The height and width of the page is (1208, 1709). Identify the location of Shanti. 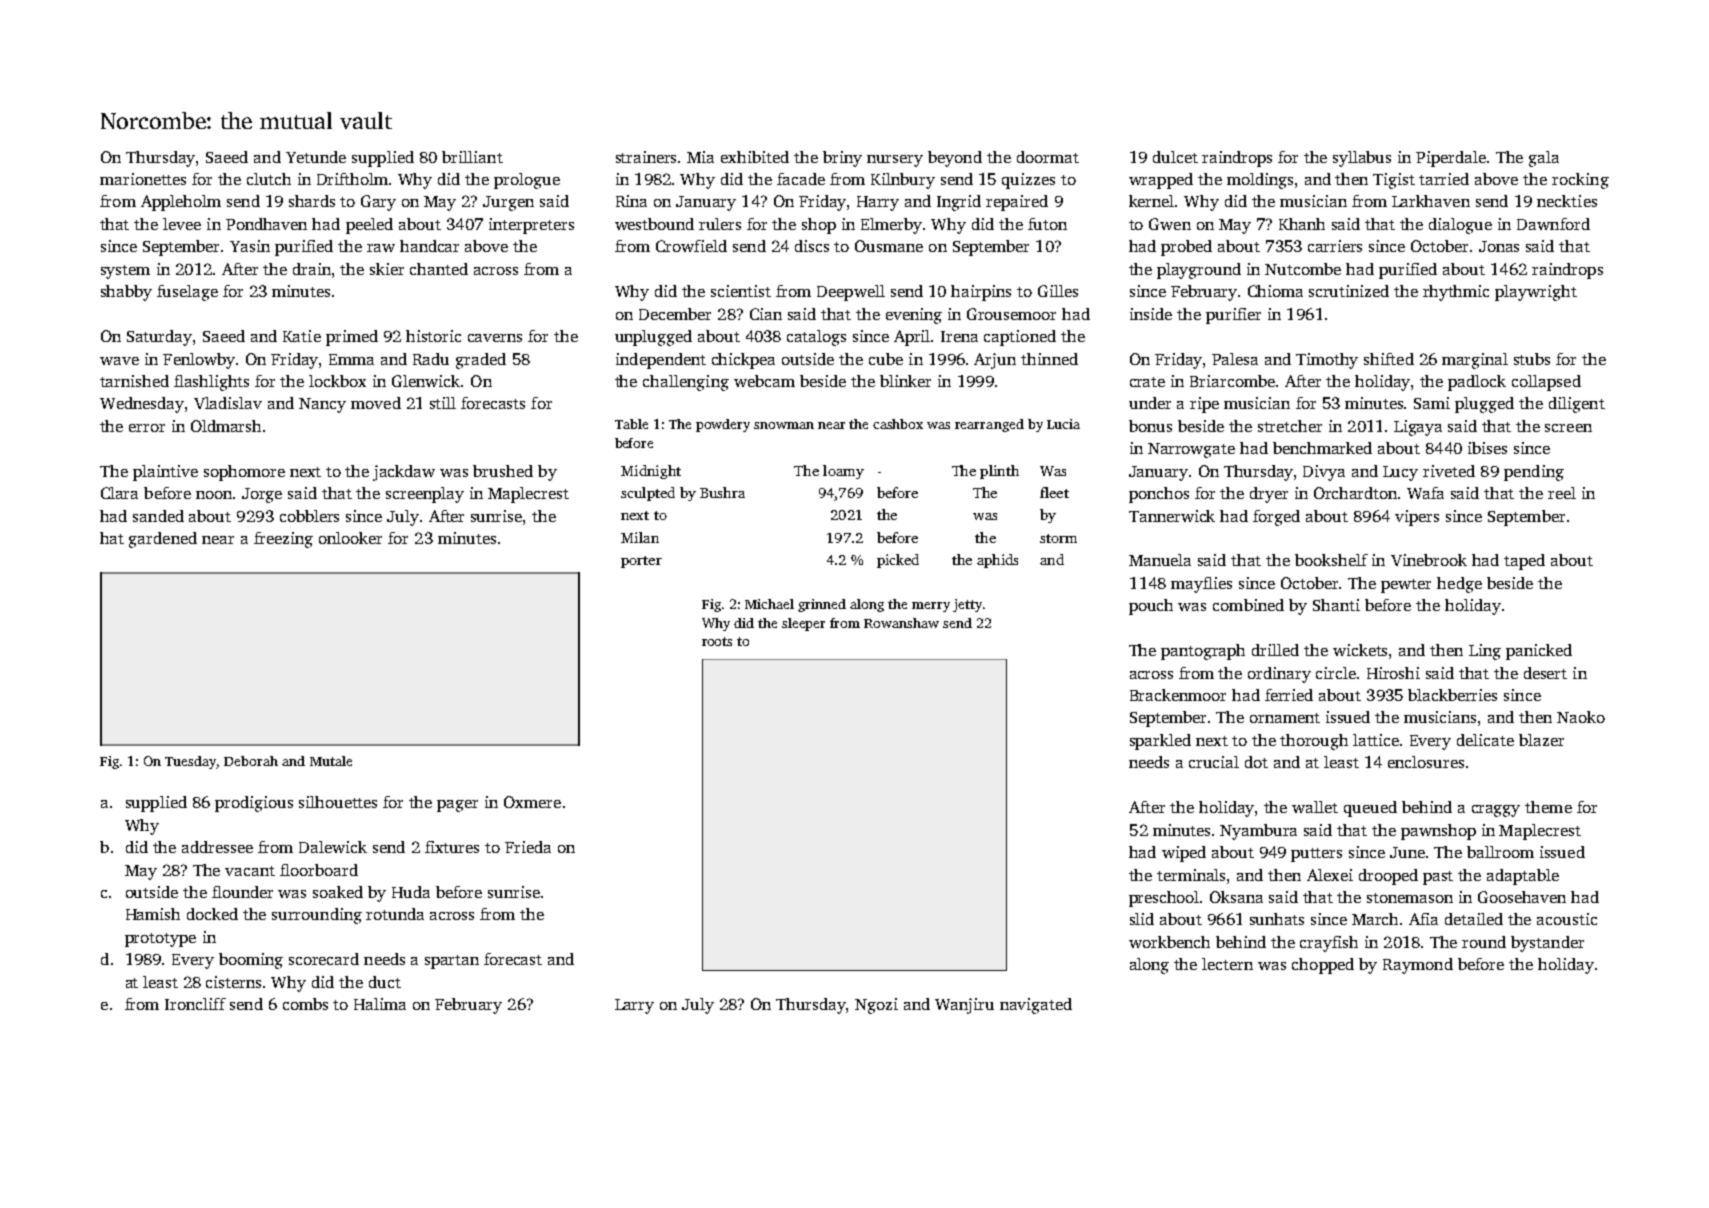
(1336, 605).
